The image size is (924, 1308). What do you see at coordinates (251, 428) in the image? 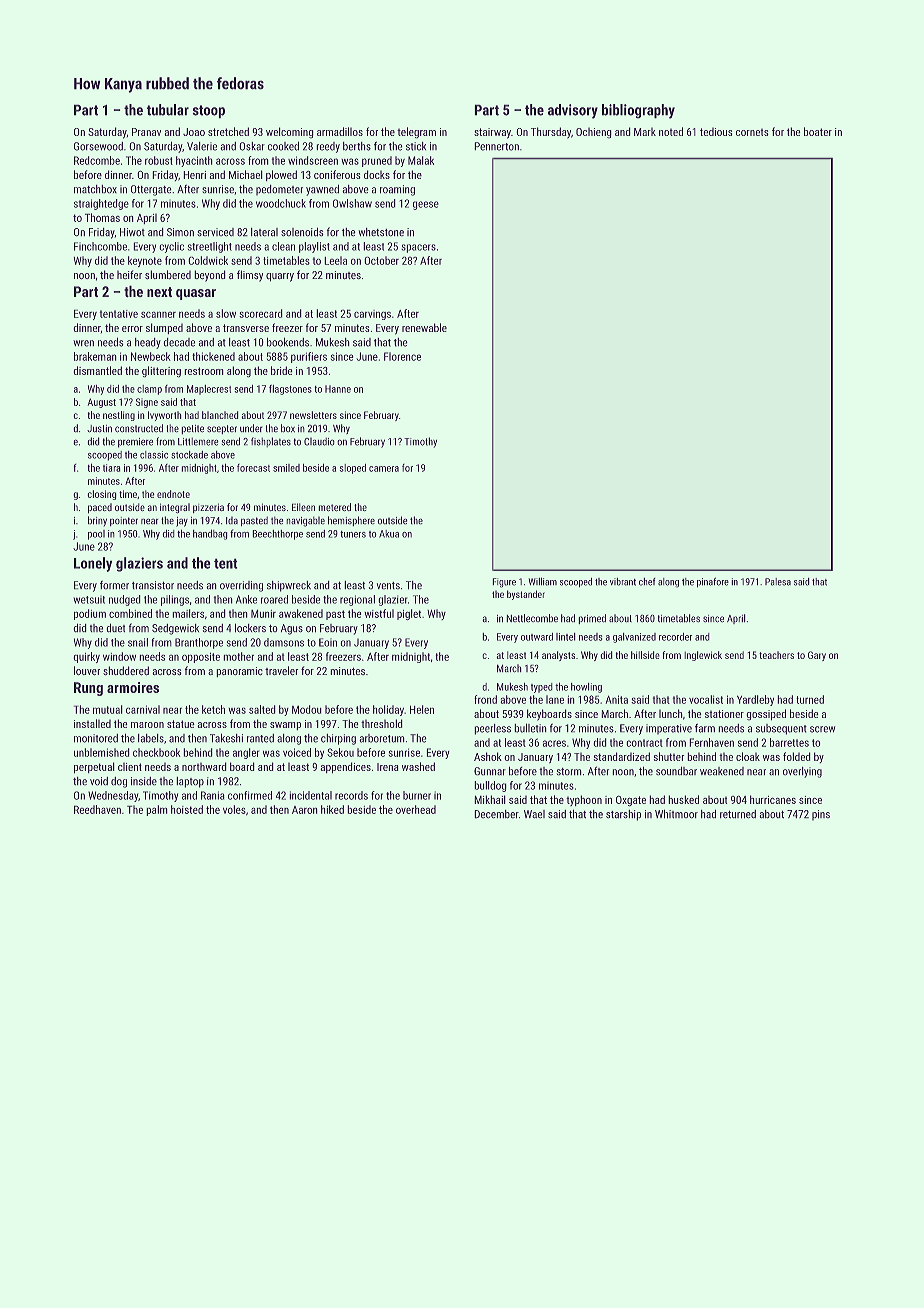
I see `under` at bounding box center [251, 428].
